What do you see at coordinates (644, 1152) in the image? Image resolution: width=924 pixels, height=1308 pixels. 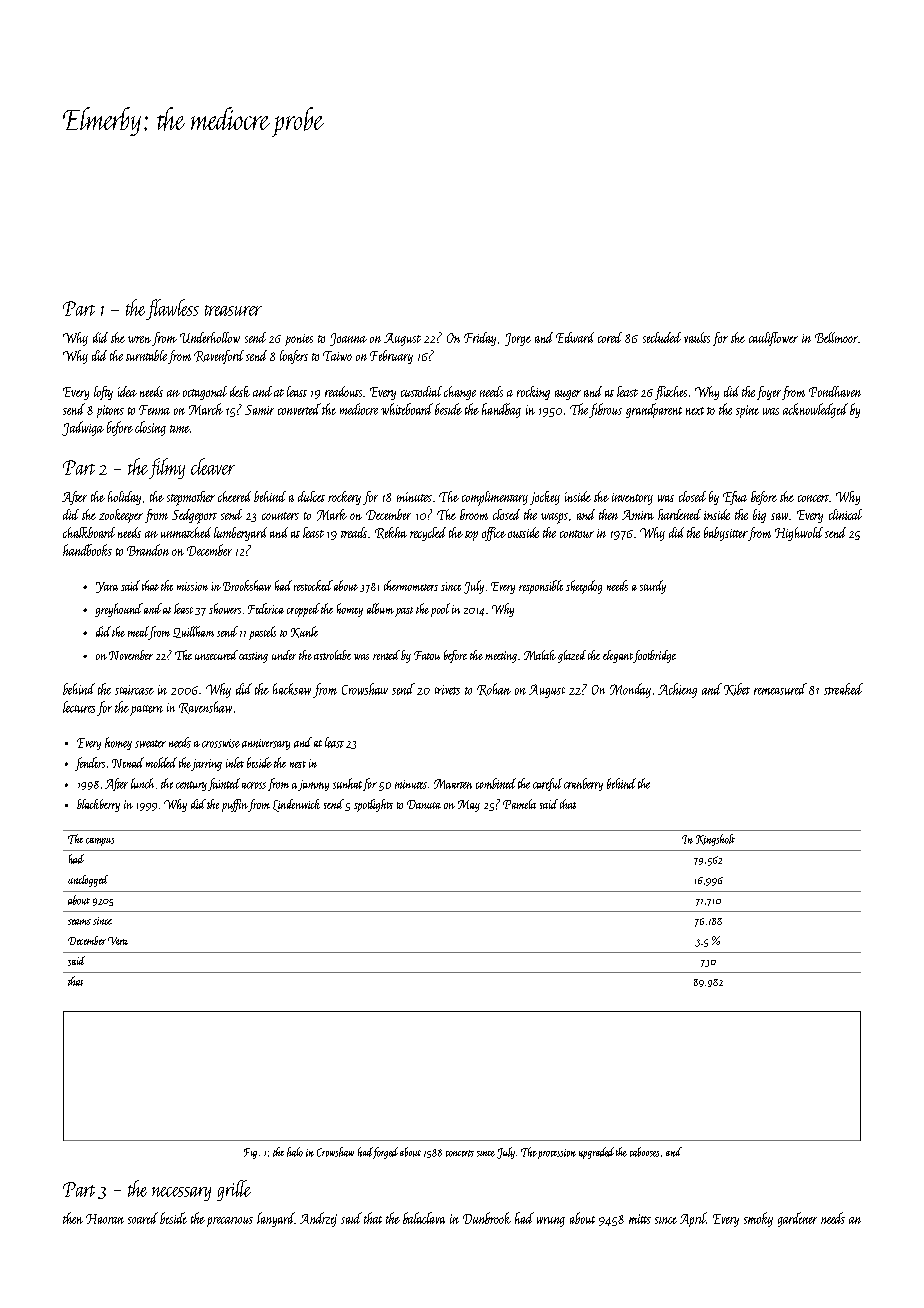 I see `cabooses` at bounding box center [644, 1152].
